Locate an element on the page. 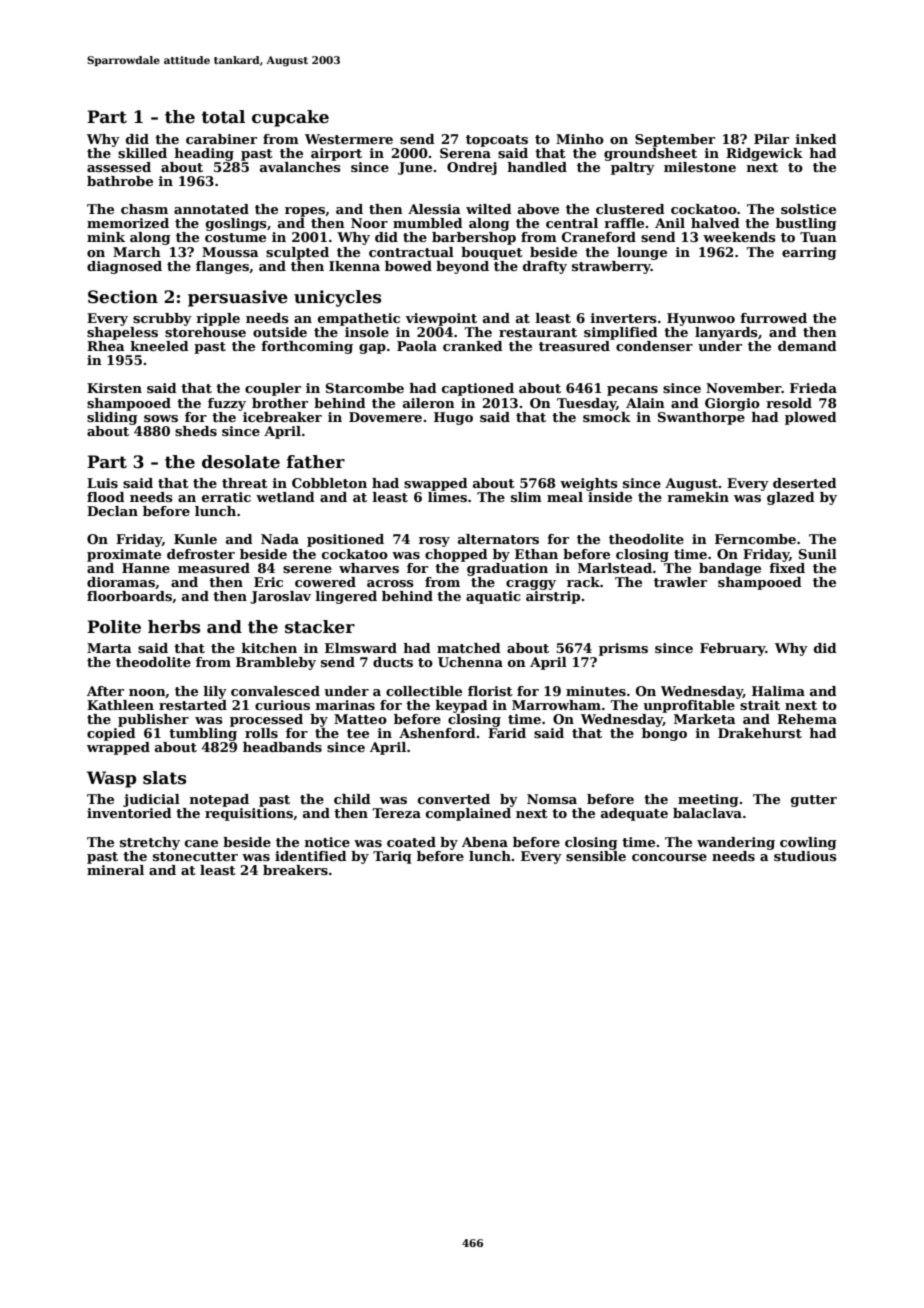  Pilar is located at coordinates (771, 139).
